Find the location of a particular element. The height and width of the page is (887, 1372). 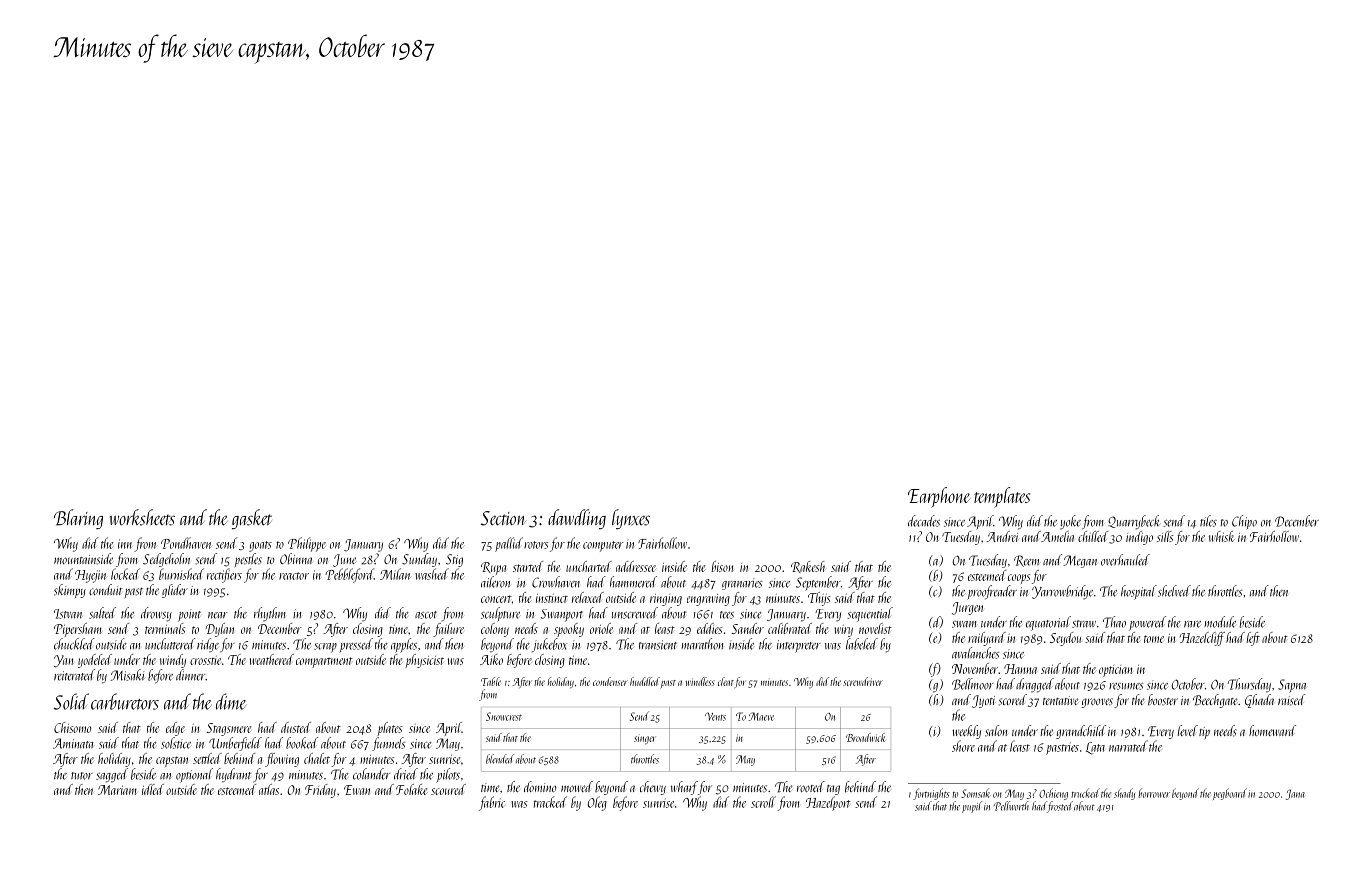

gasket is located at coordinates (252, 519).
